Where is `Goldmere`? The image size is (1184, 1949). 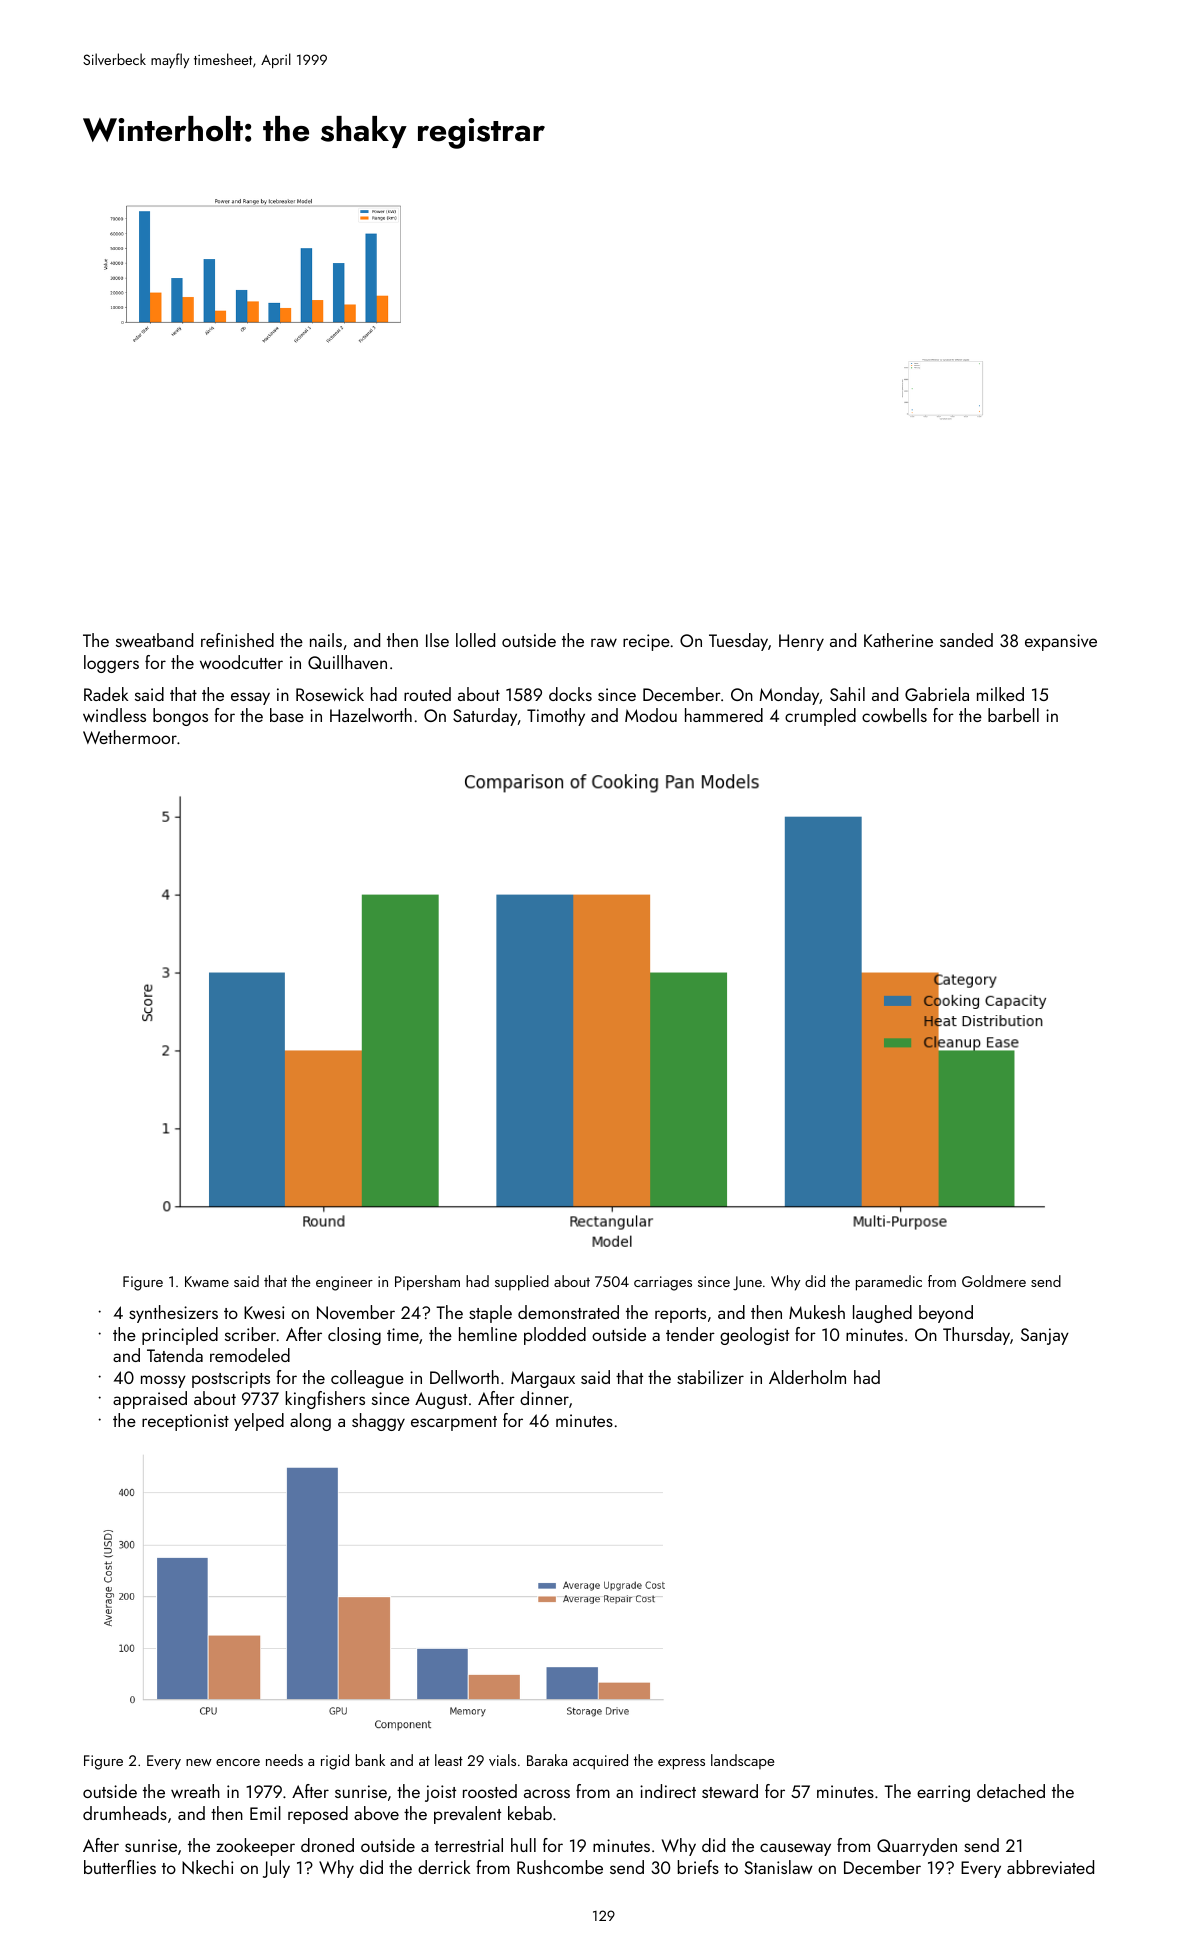
Goldmere is located at coordinates (994, 1281).
